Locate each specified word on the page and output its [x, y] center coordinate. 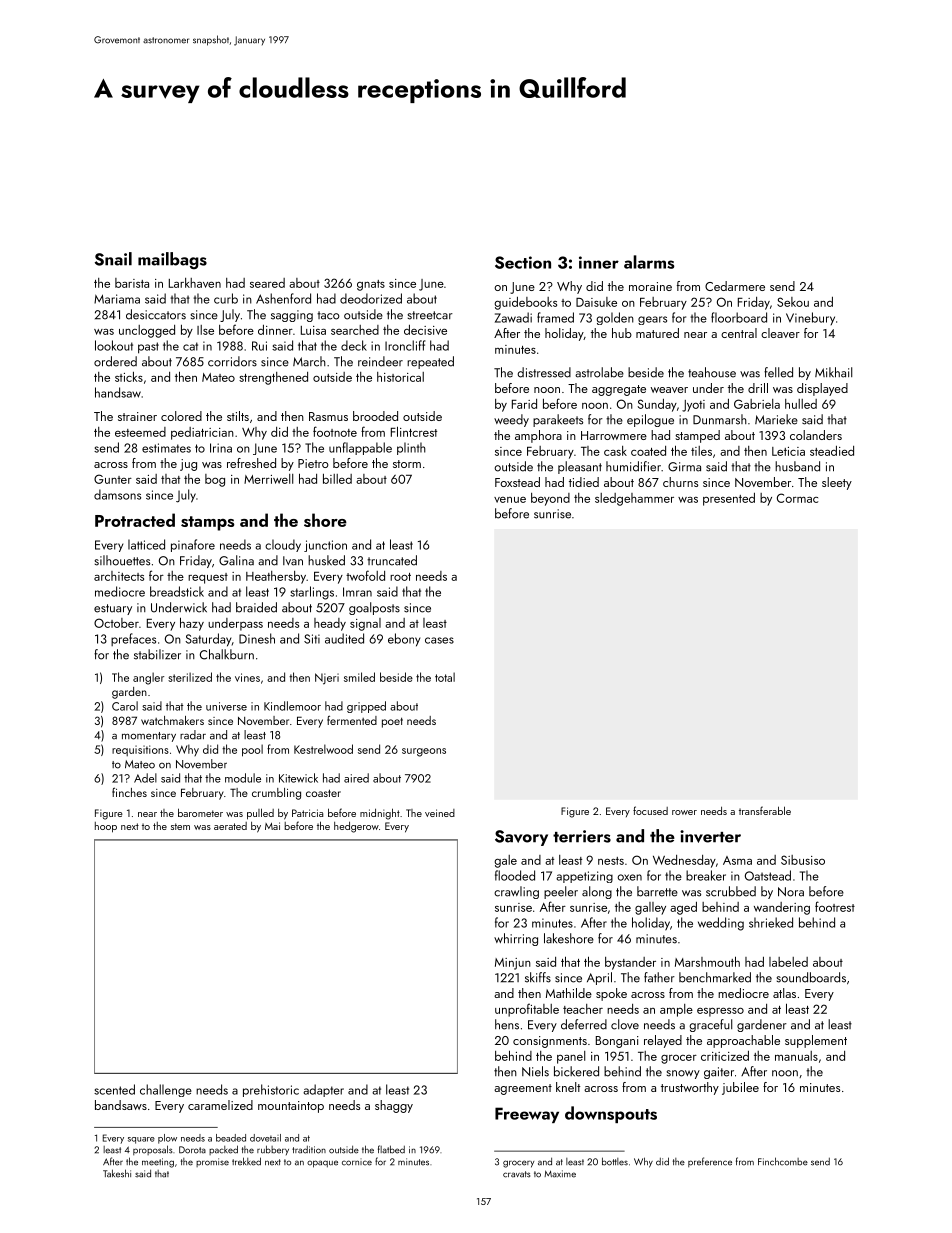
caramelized [220, 1105]
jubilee [740, 1088]
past [148, 348]
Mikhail [833, 372]
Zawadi [513, 317]
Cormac [797, 498]
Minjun [513, 964]
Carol [125, 706]
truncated [392, 560]
